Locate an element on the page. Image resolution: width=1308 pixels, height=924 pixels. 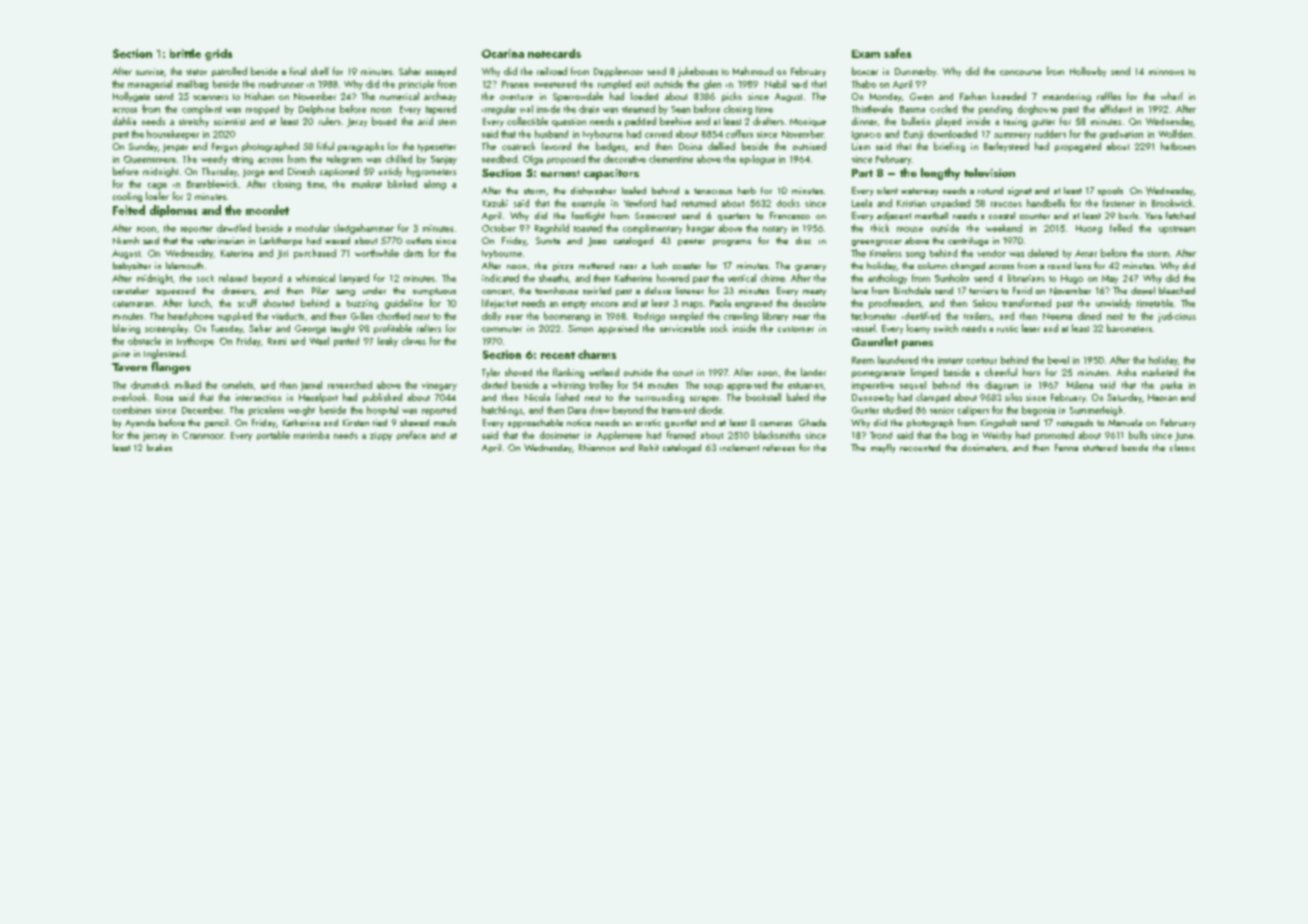
Fenna is located at coordinates (1066, 447).
